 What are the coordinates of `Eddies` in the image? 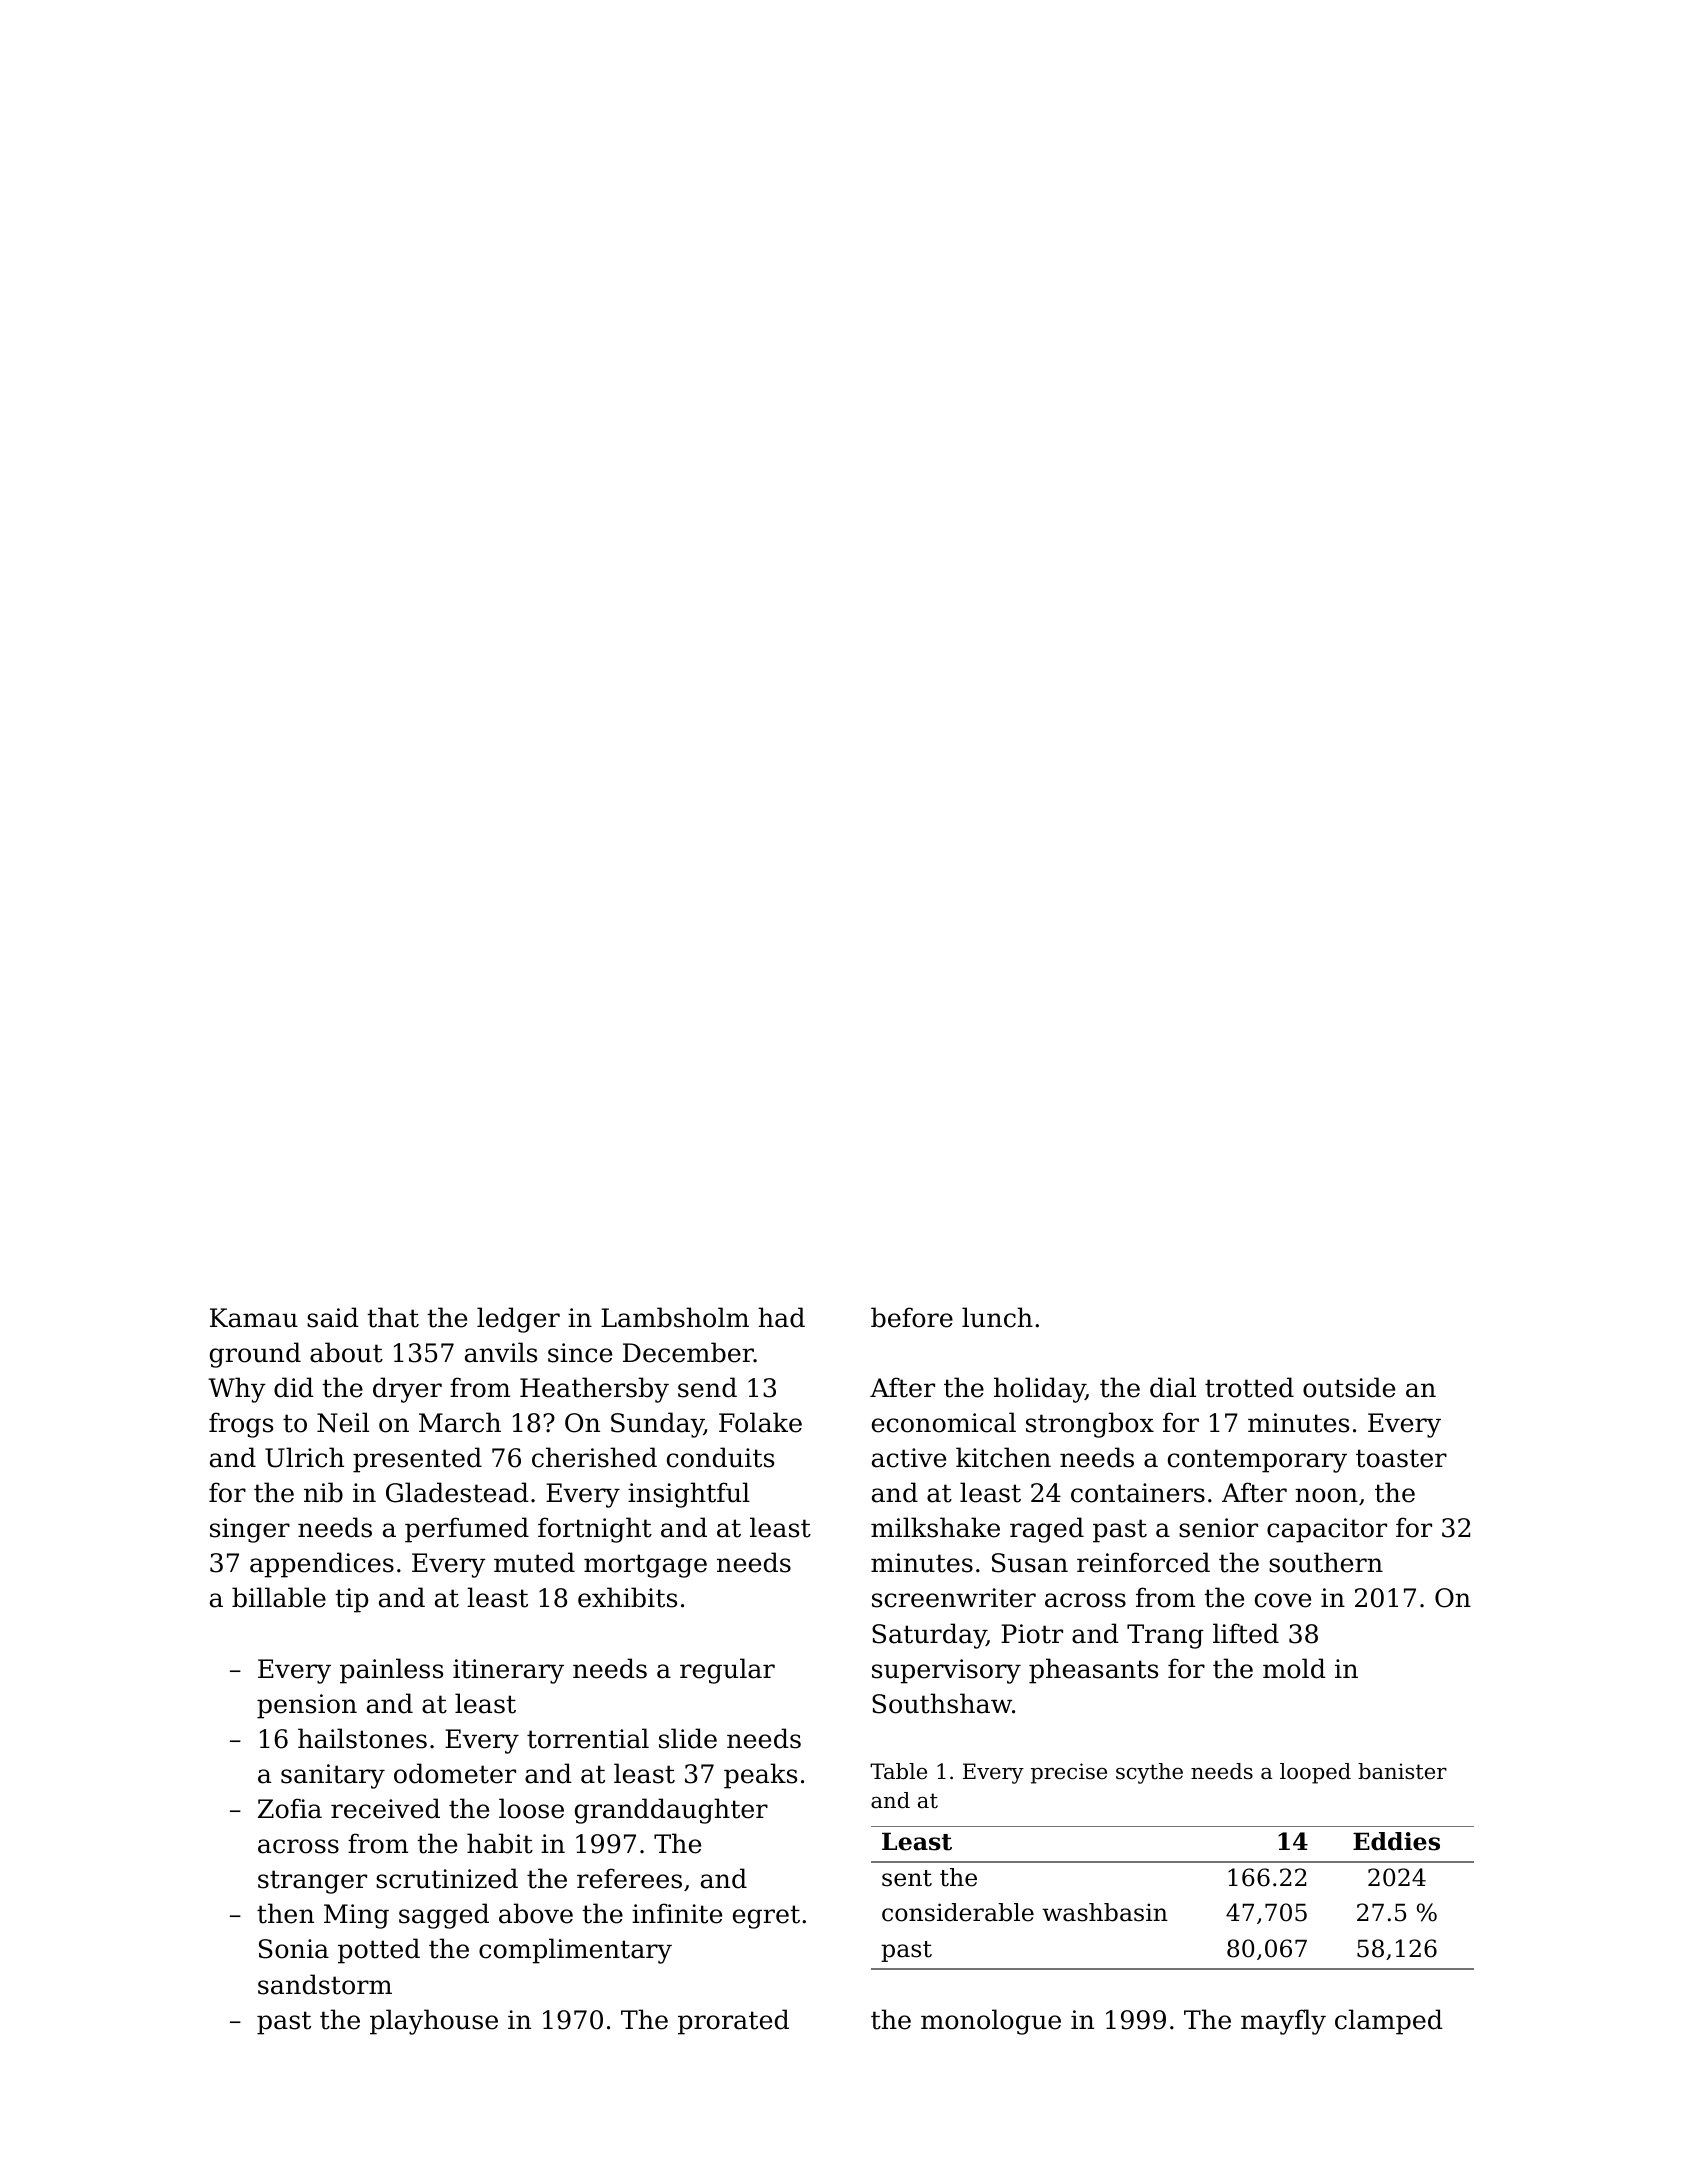 It's located at (1396, 1841).
